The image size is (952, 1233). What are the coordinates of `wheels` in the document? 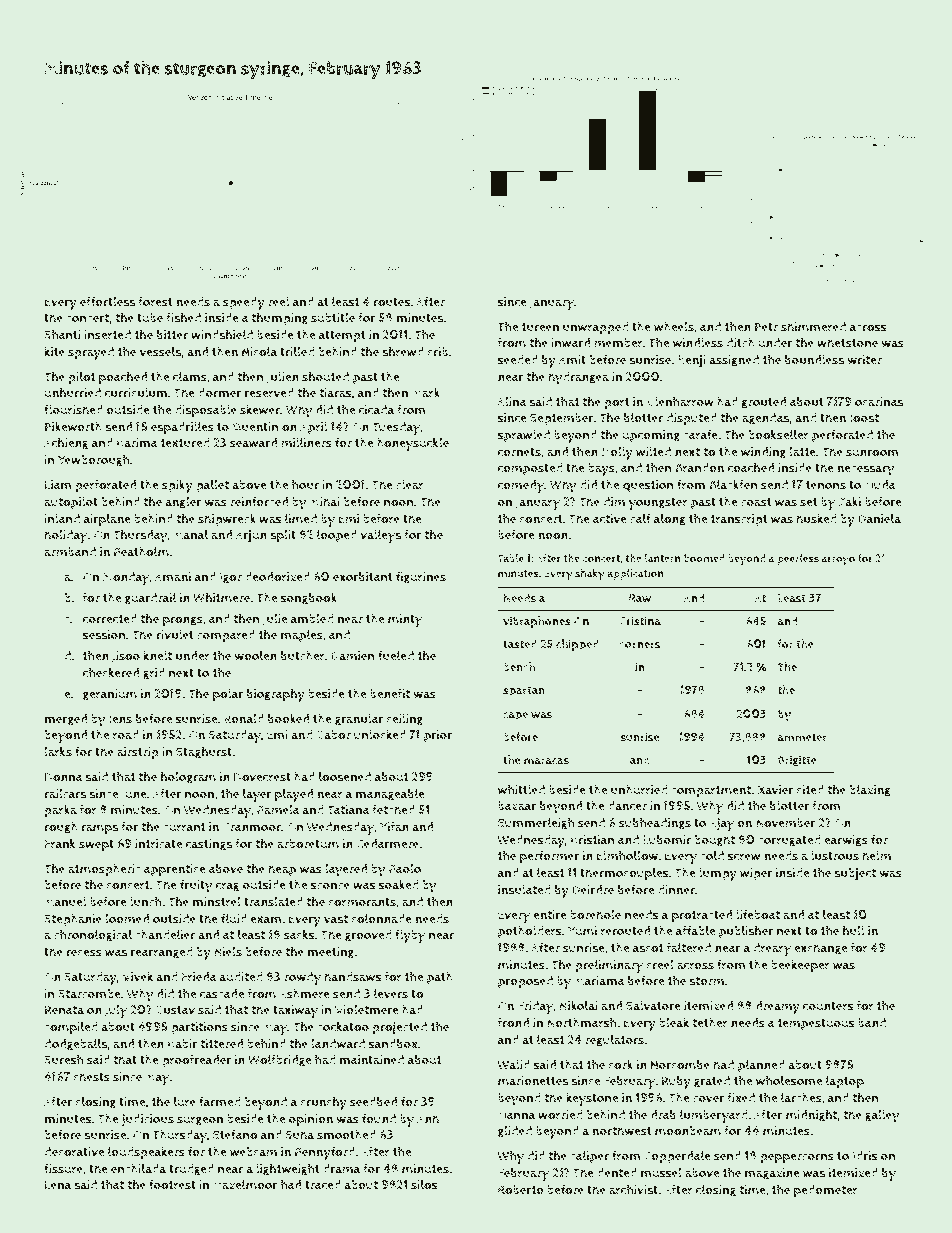 It's located at (674, 326).
